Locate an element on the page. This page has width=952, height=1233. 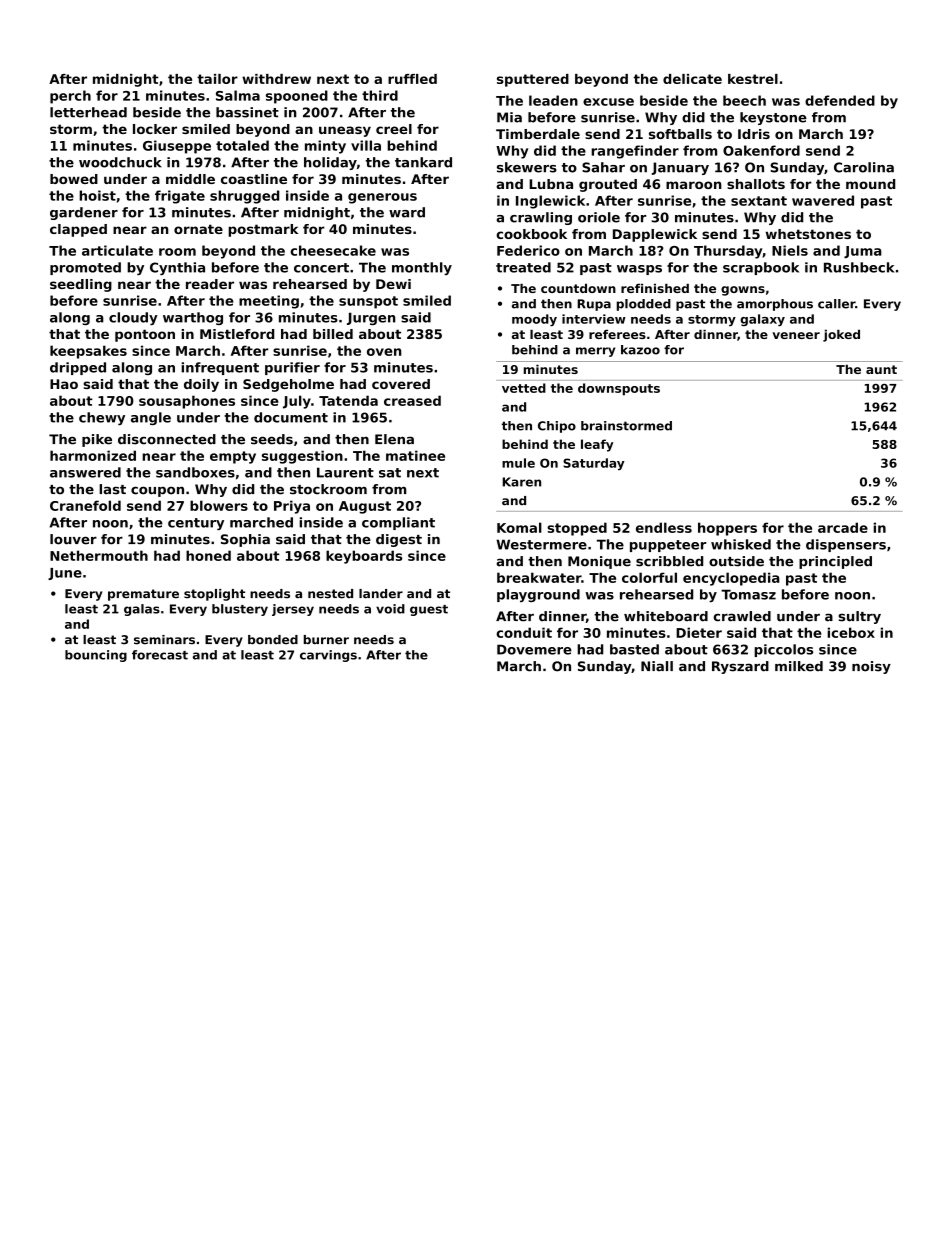
arcade is located at coordinates (843, 527).
